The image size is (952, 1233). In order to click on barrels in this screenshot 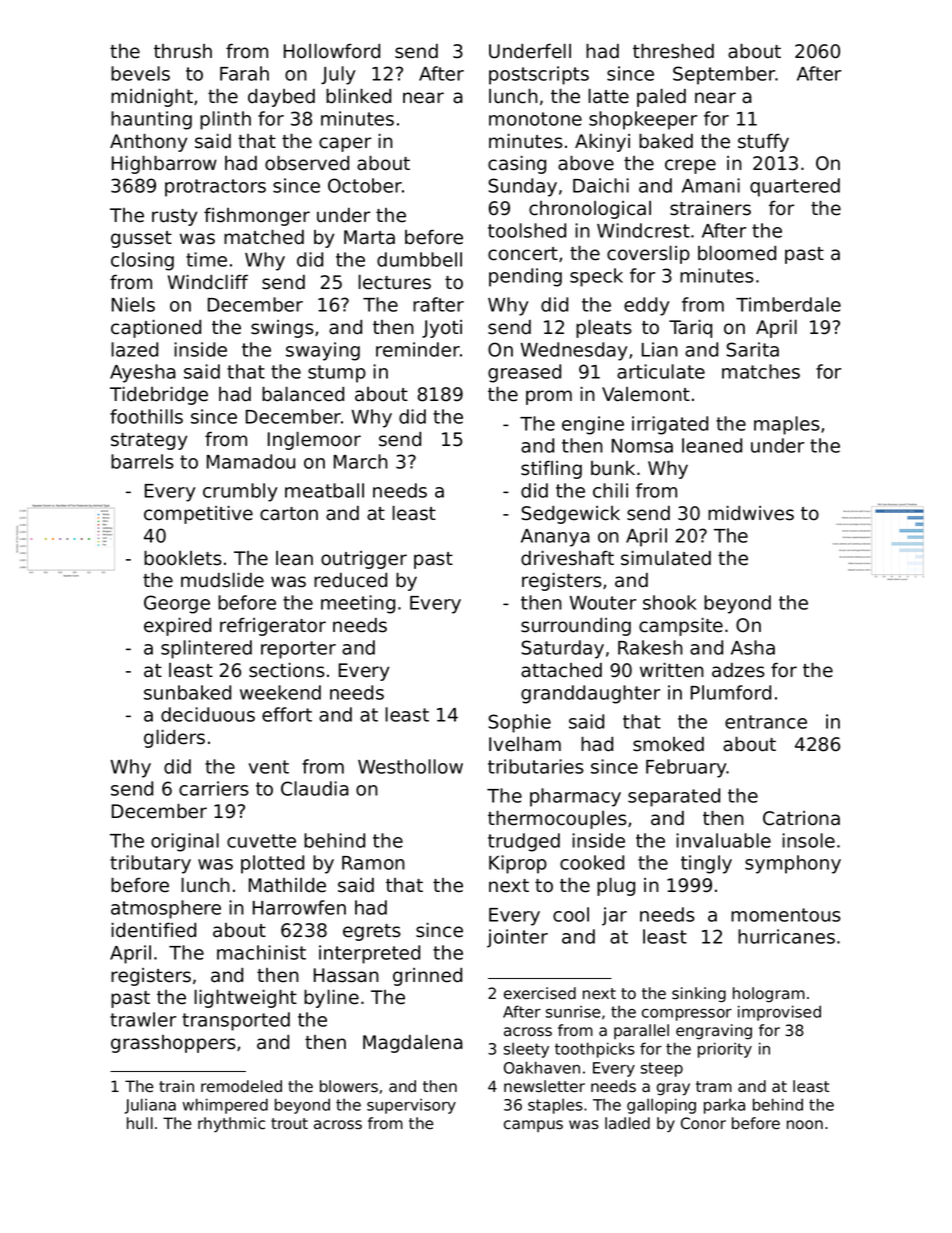, I will do `click(142, 461)`.
